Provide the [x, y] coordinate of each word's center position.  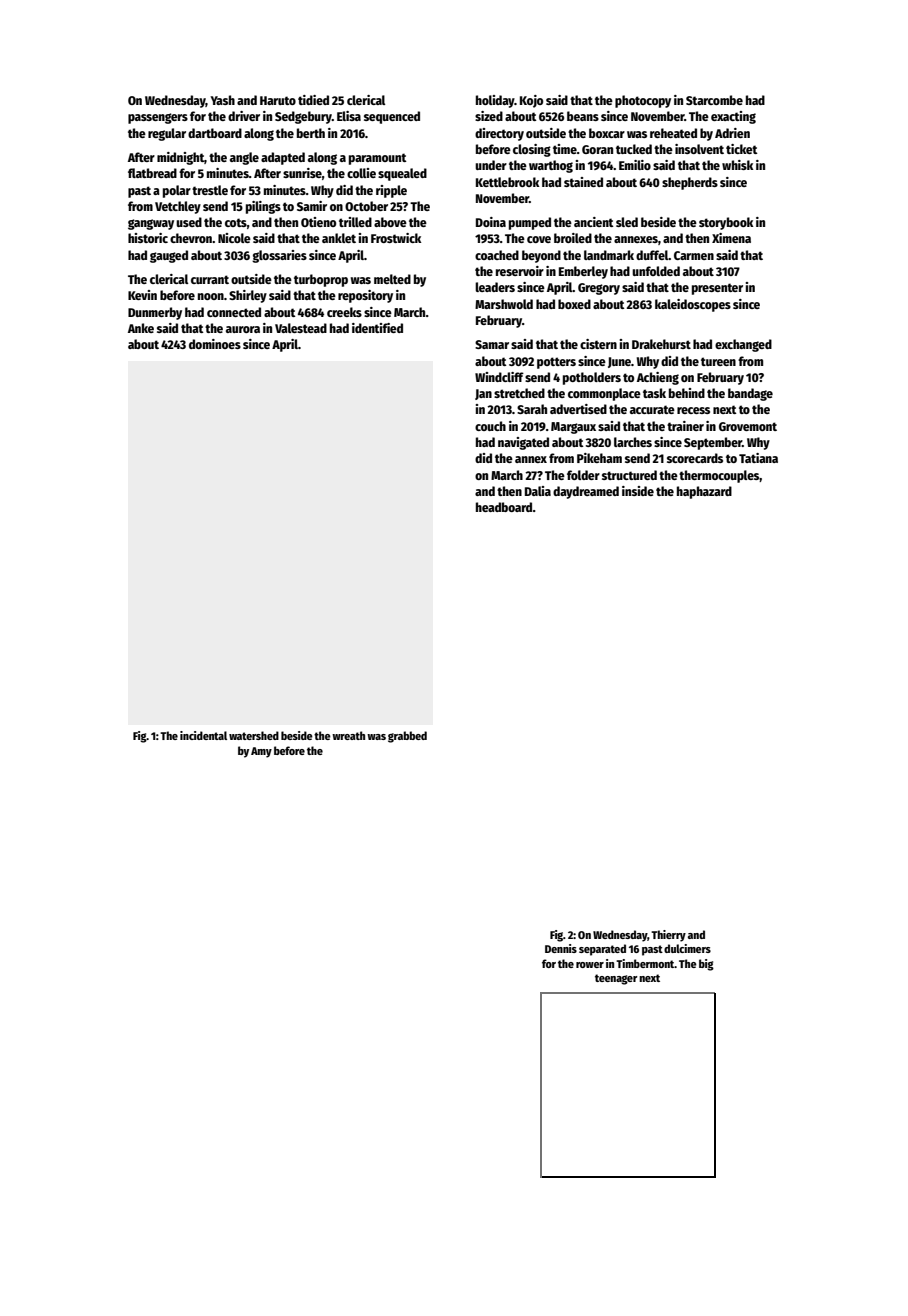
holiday [495, 101]
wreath [348, 735]
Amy [261, 752]
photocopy [643, 101]
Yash [222, 100]
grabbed [407, 737]
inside [638, 491]
